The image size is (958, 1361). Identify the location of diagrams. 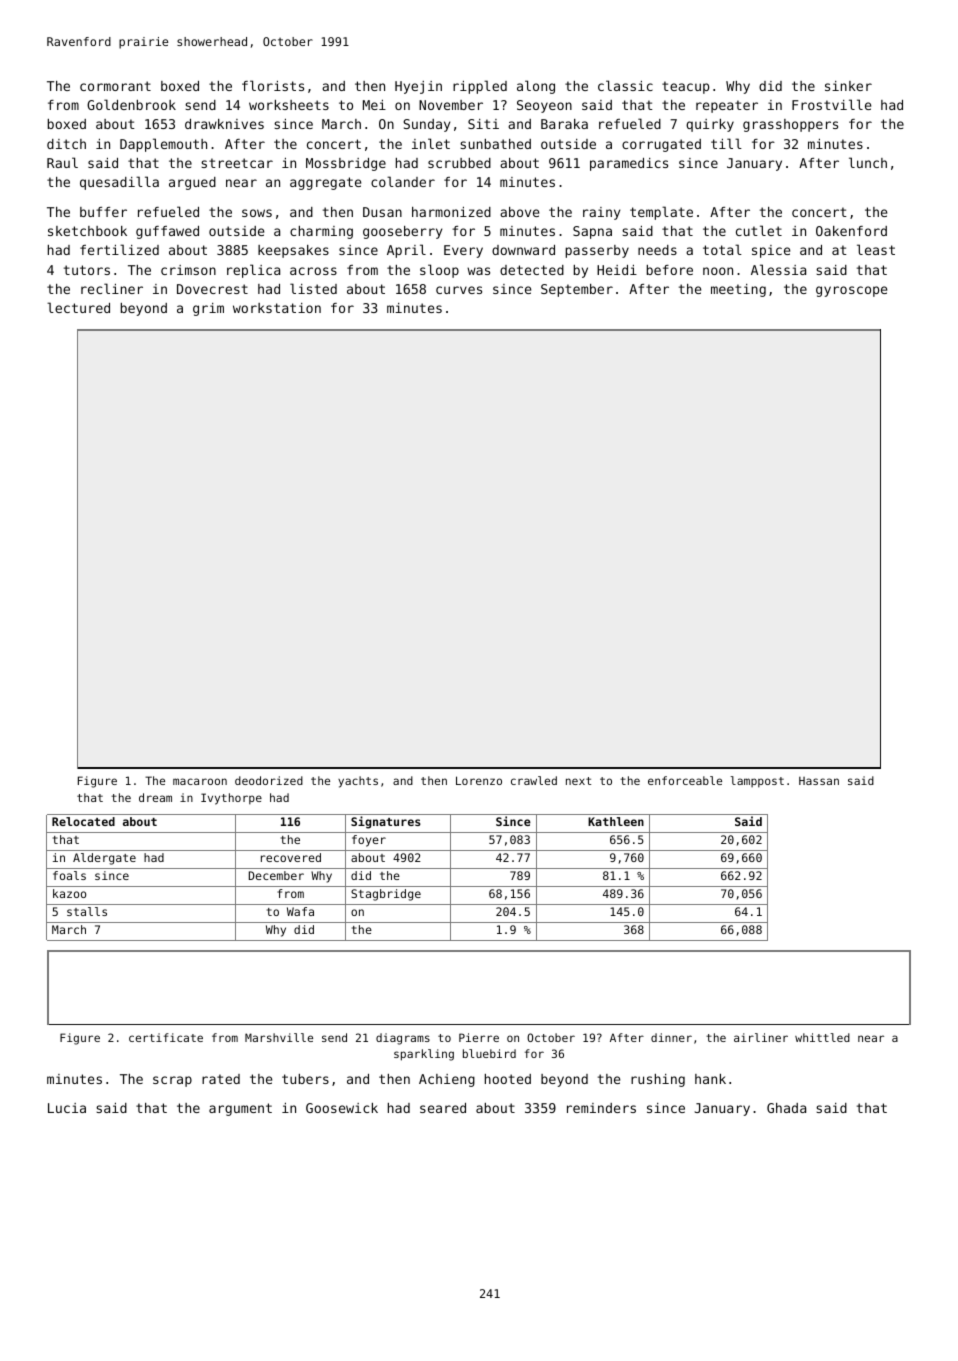
(403, 1039).
